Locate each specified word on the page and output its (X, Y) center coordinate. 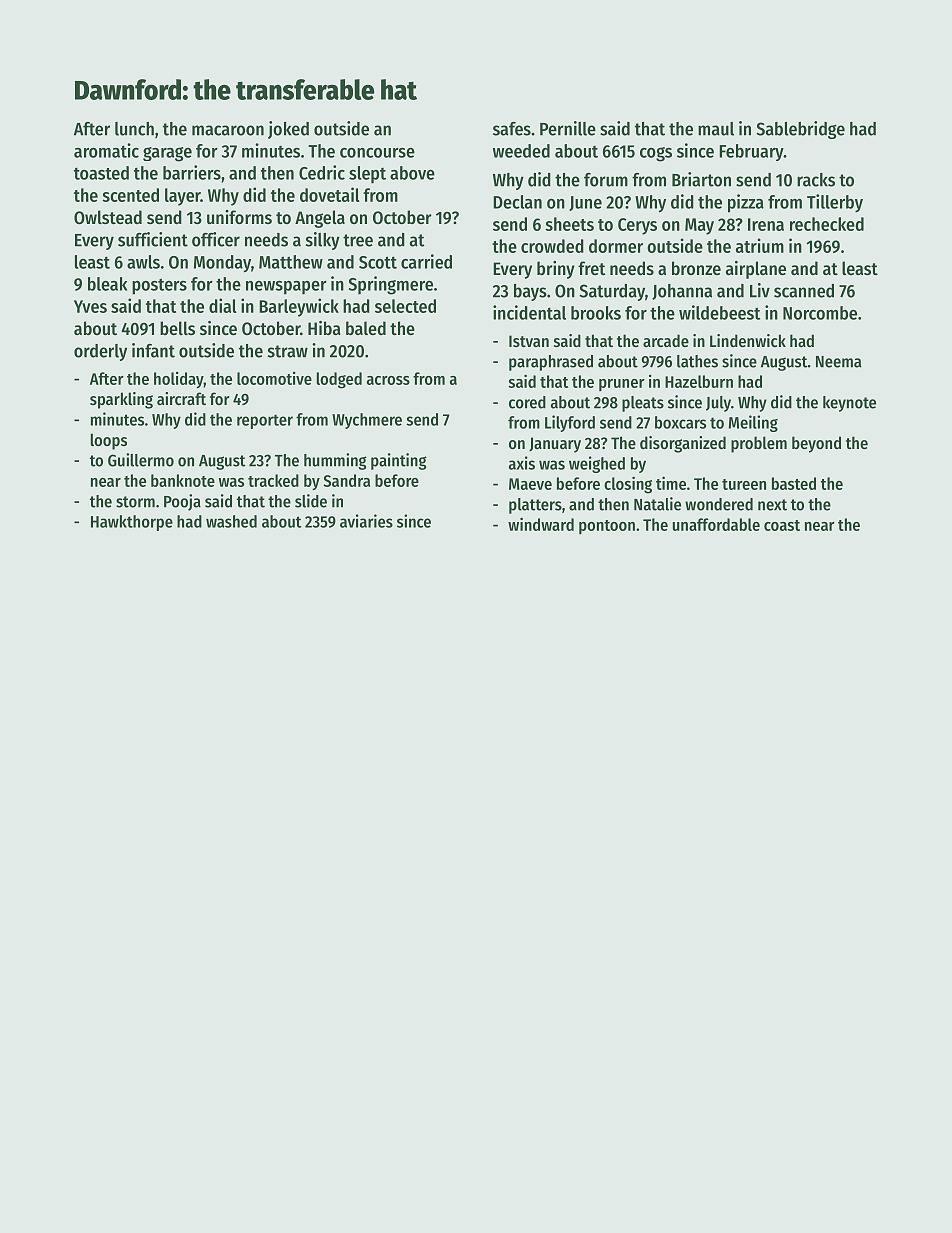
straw (288, 351)
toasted (101, 173)
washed (231, 521)
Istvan (529, 341)
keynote (849, 404)
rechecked (827, 224)
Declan (517, 202)
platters (535, 506)
